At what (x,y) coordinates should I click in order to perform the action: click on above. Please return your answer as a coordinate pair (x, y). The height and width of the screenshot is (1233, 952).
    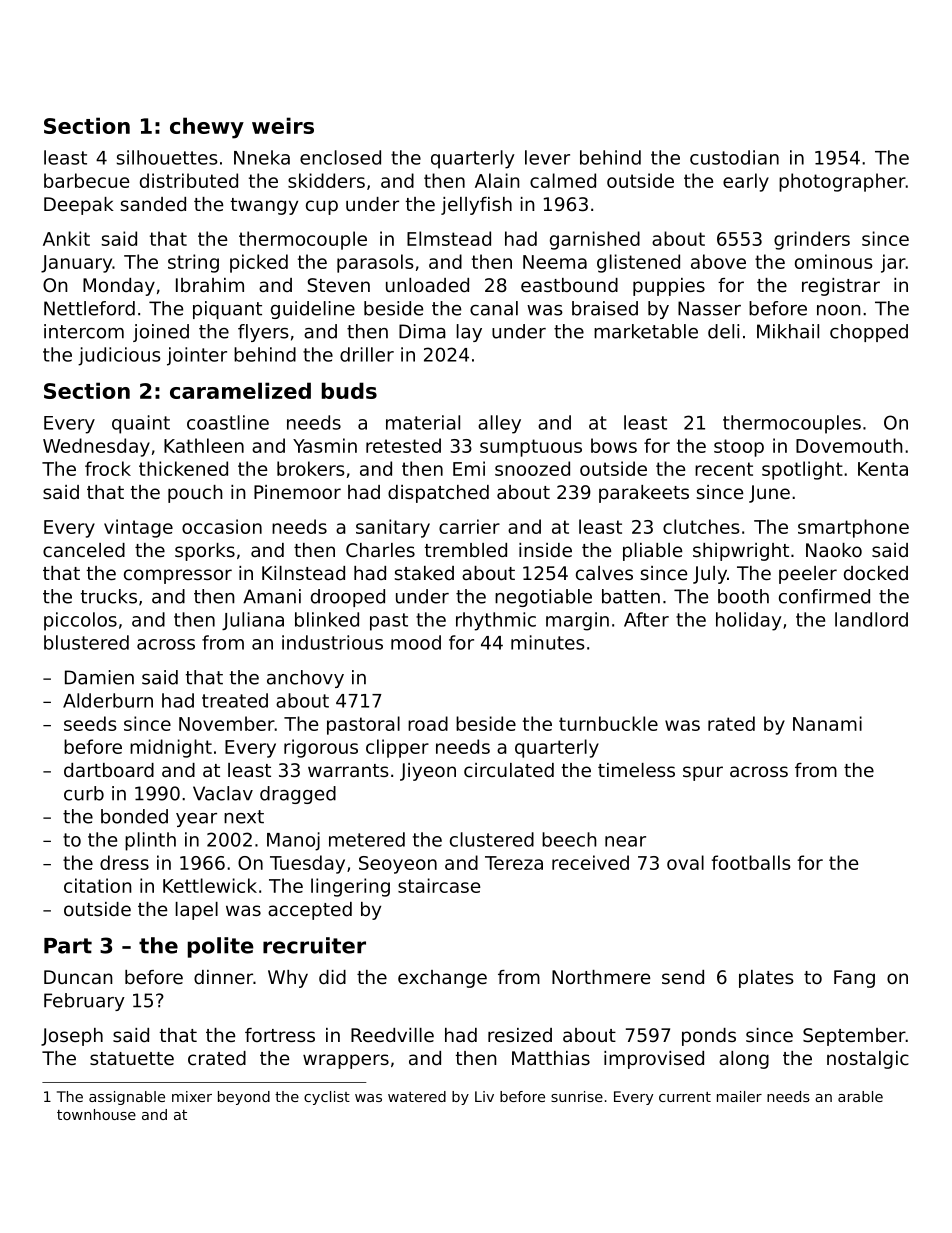
    Looking at the image, I should click on (718, 261).
